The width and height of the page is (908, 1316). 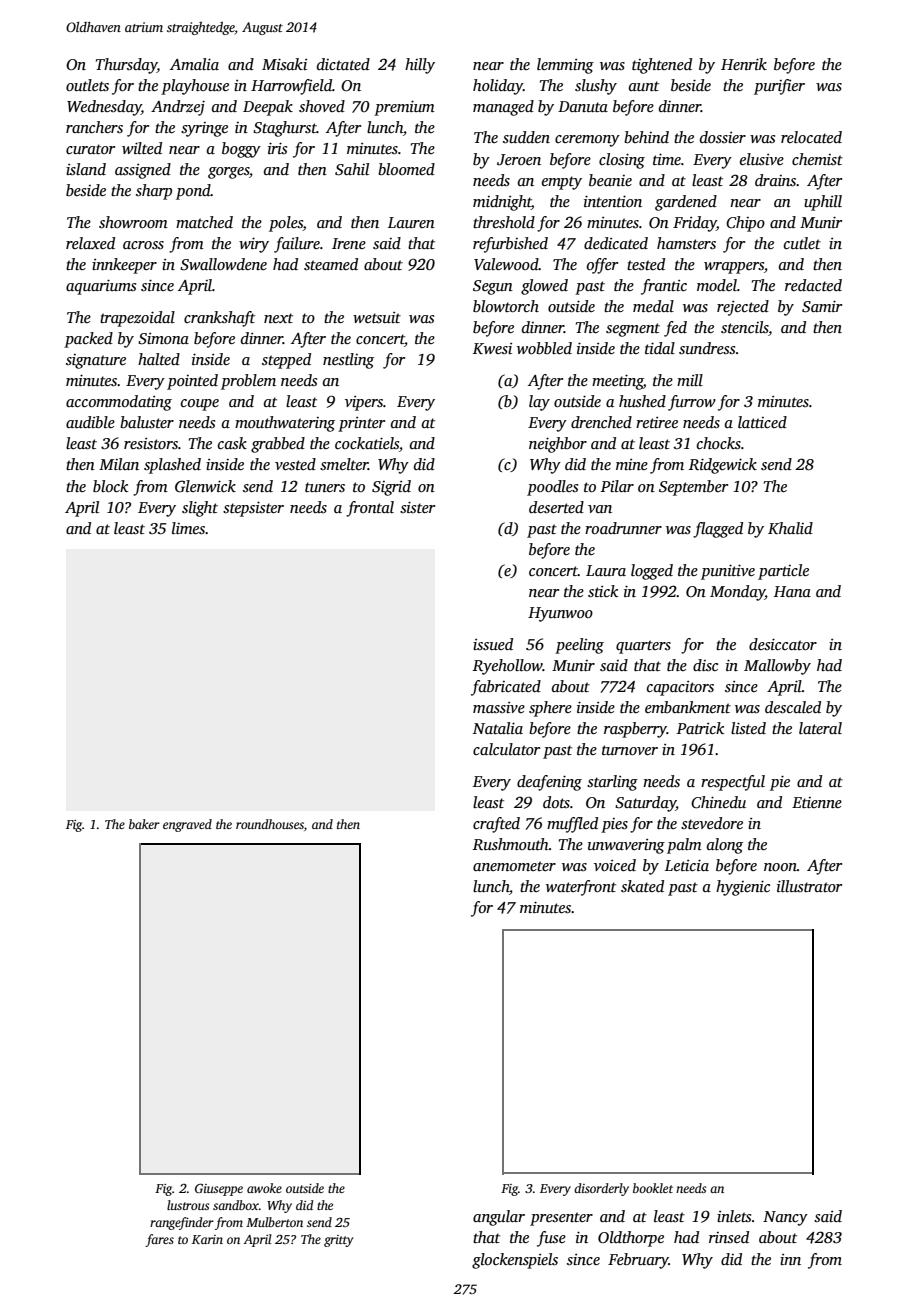 What do you see at coordinates (526, 137) in the page?
I see `sudden` at bounding box center [526, 137].
